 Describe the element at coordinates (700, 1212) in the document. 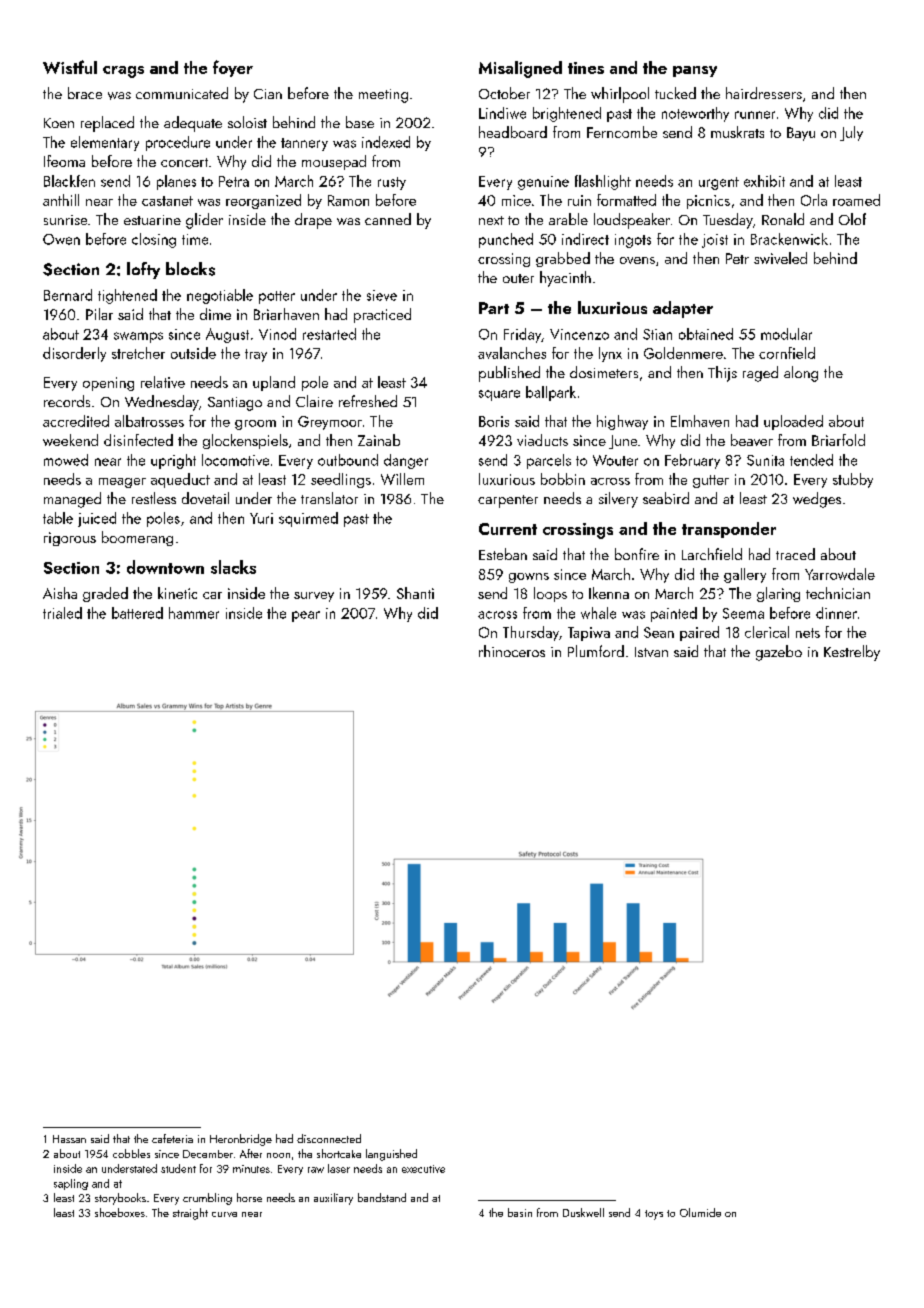

I see `Olumide` at that location.
